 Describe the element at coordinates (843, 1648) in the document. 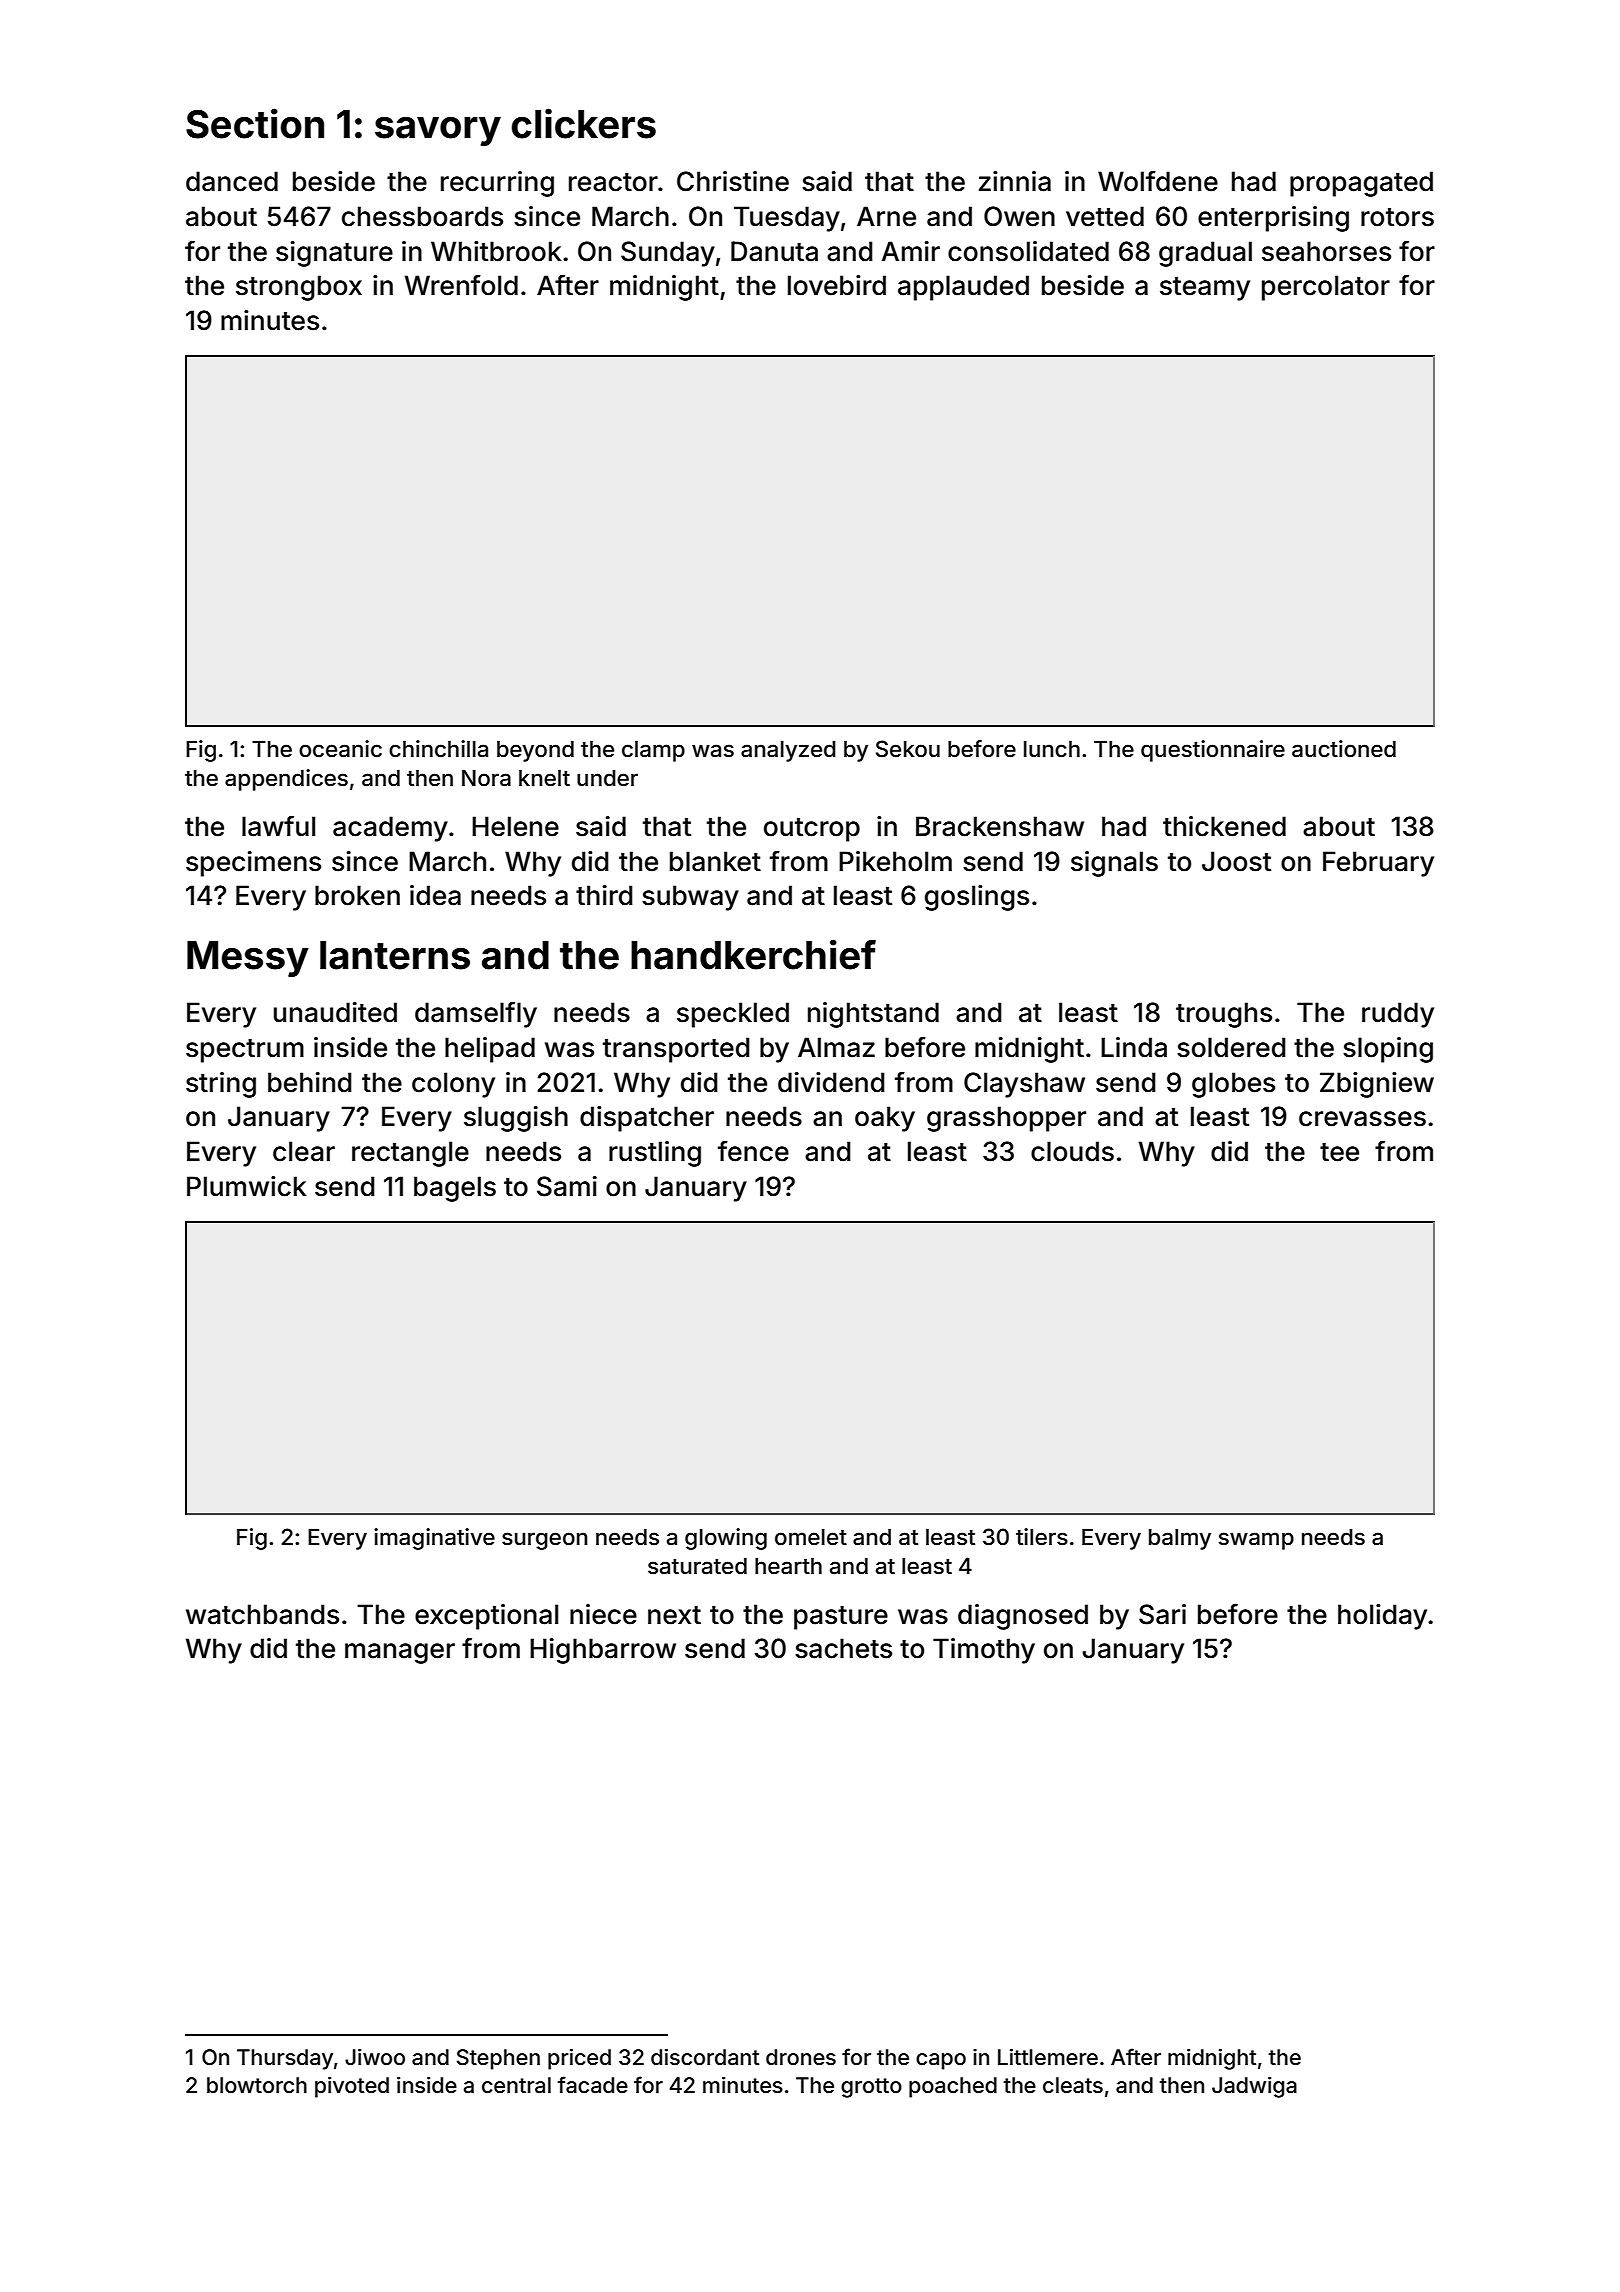

I see `sachets` at that location.
